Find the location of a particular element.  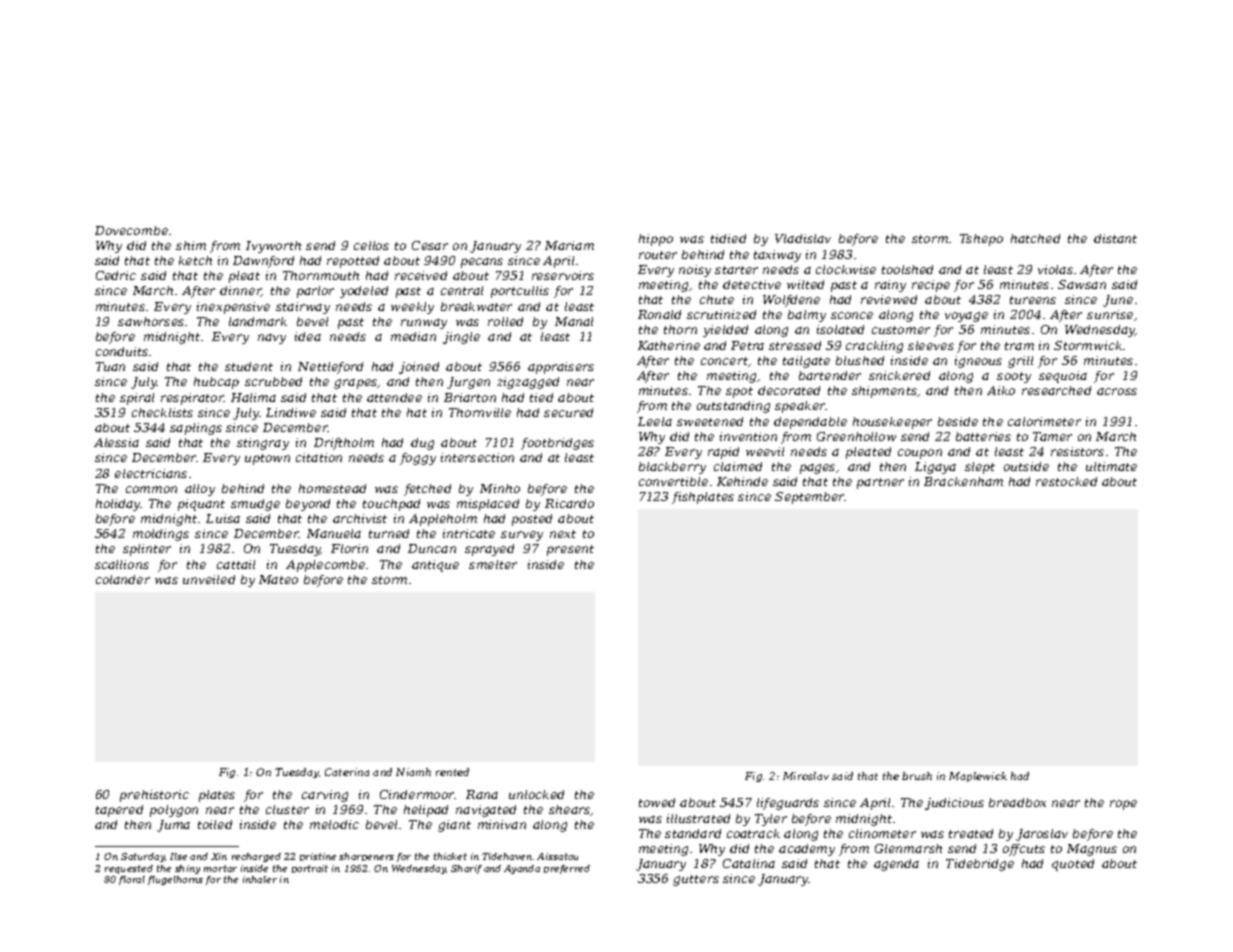

tailgate is located at coordinates (806, 362).
